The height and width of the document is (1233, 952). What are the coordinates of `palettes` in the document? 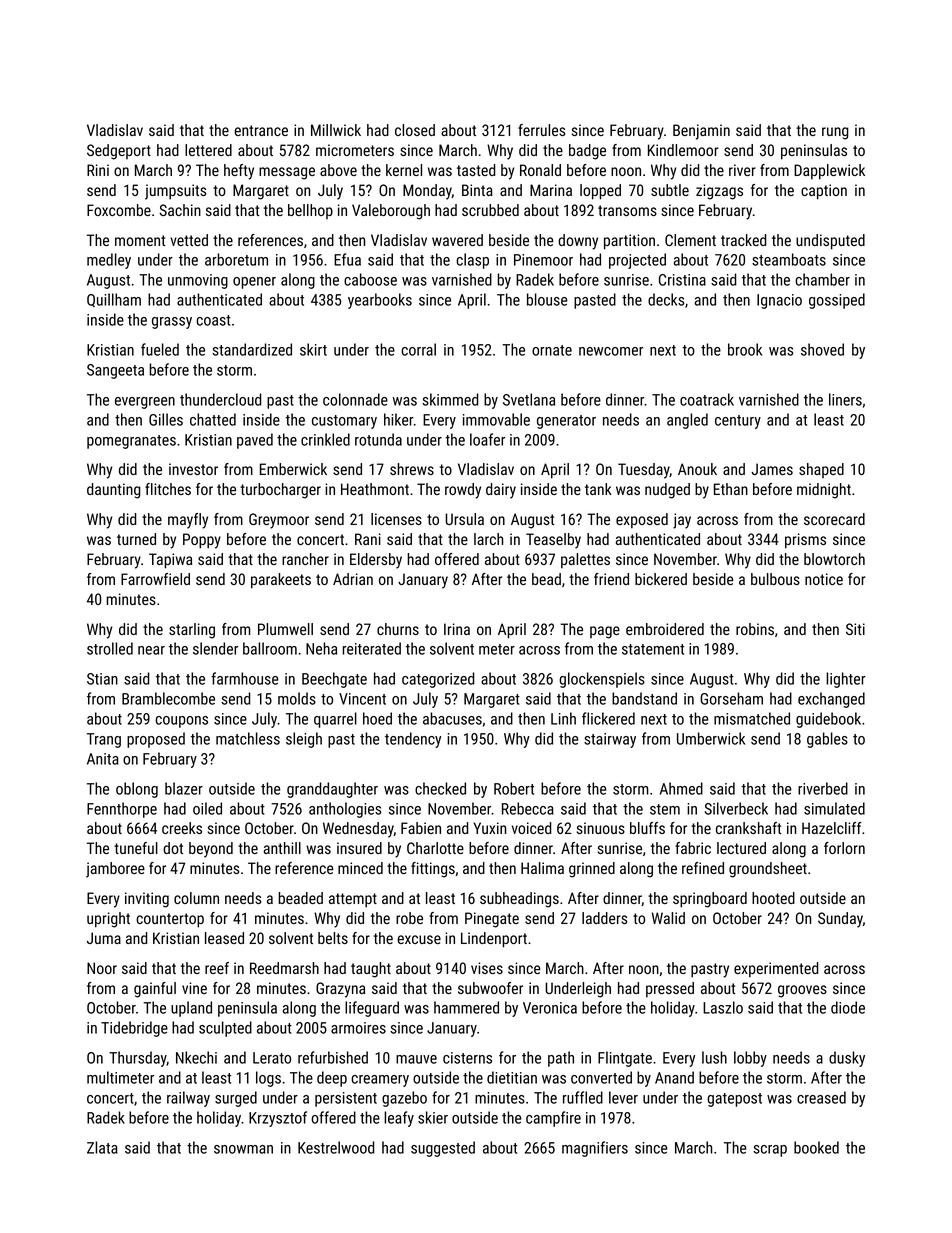 It's located at (585, 560).
